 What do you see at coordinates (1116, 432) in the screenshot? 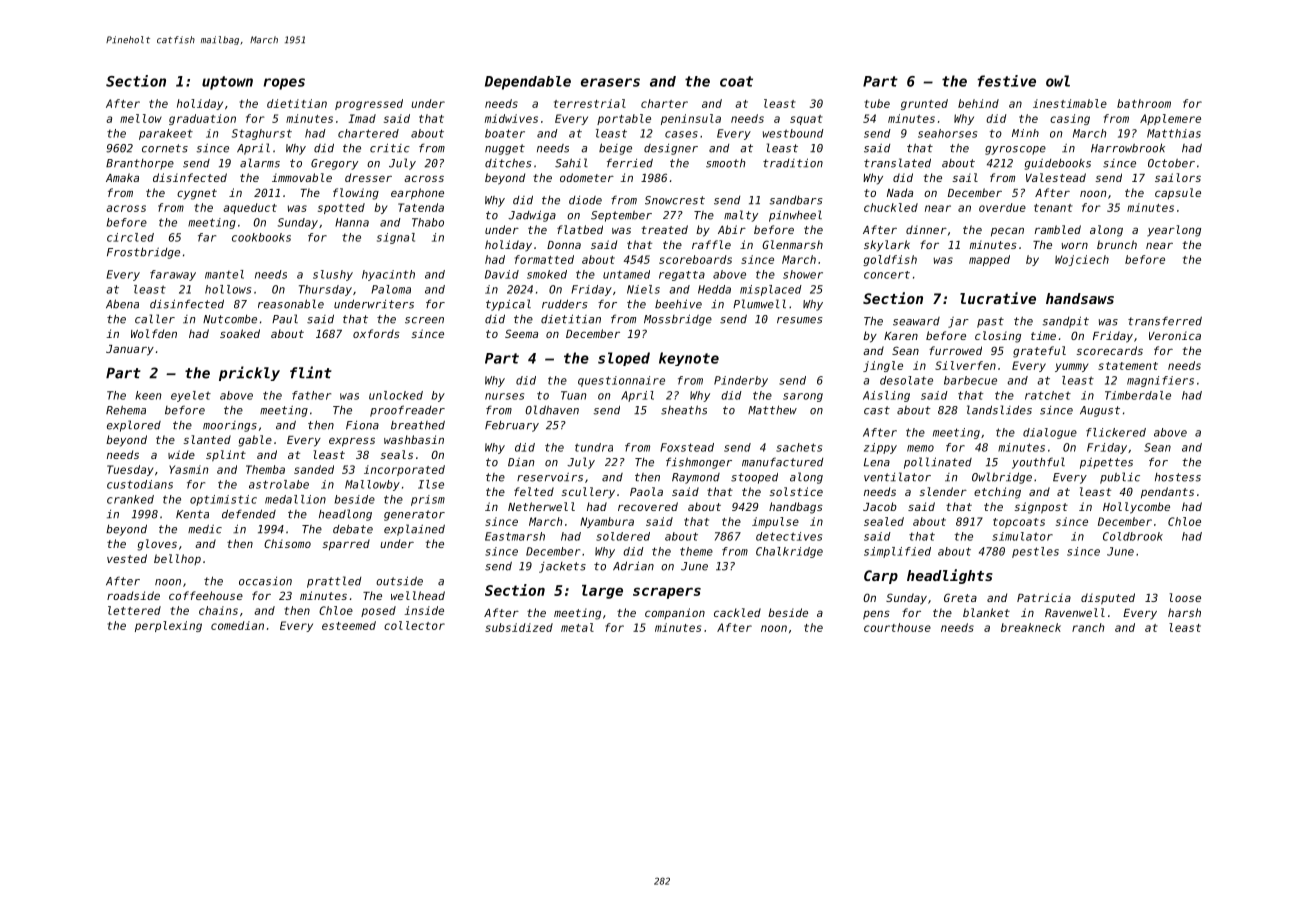
I see `flickered` at bounding box center [1116, 432].
